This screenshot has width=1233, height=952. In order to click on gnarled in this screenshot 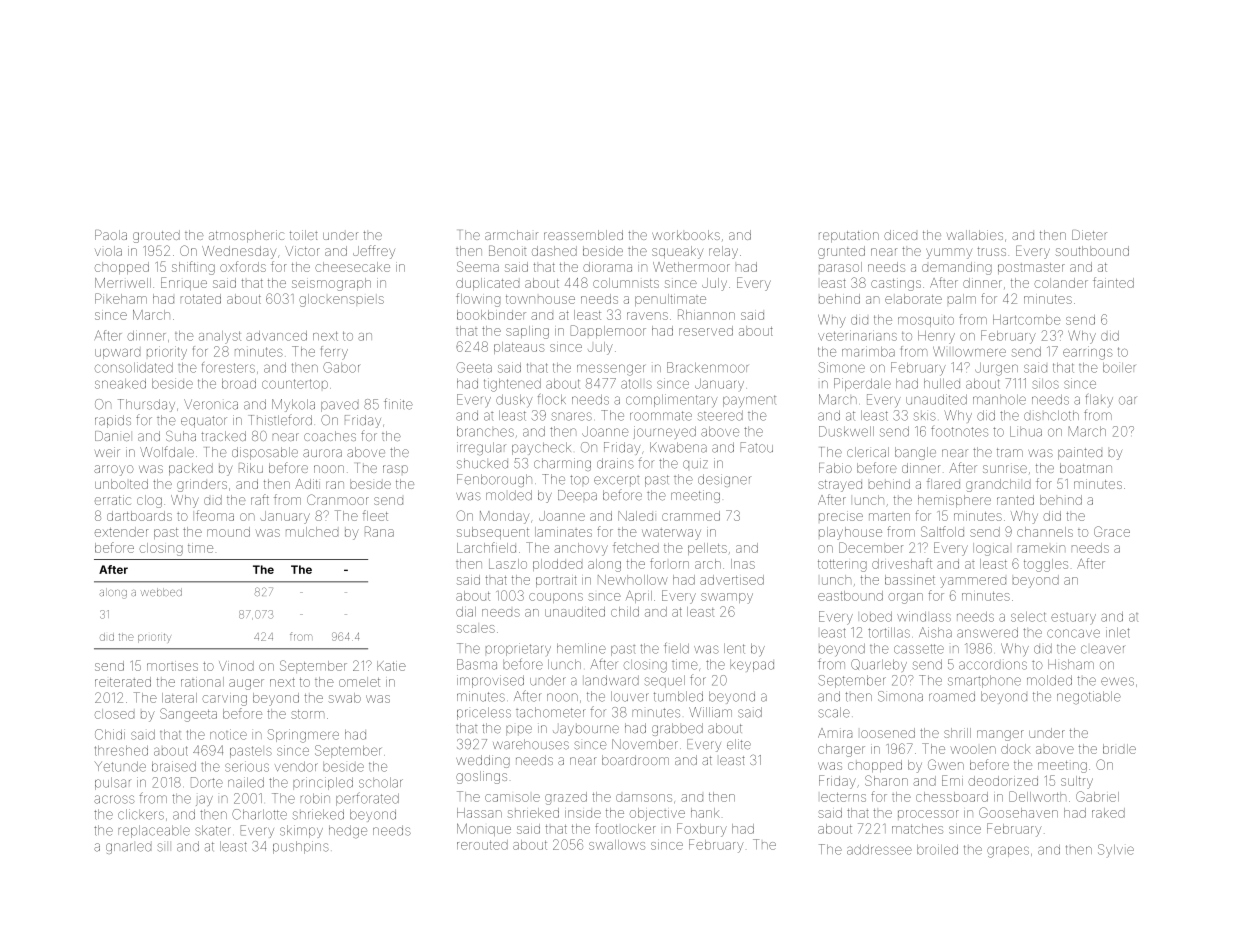, I will do `click(128, 848)`.
